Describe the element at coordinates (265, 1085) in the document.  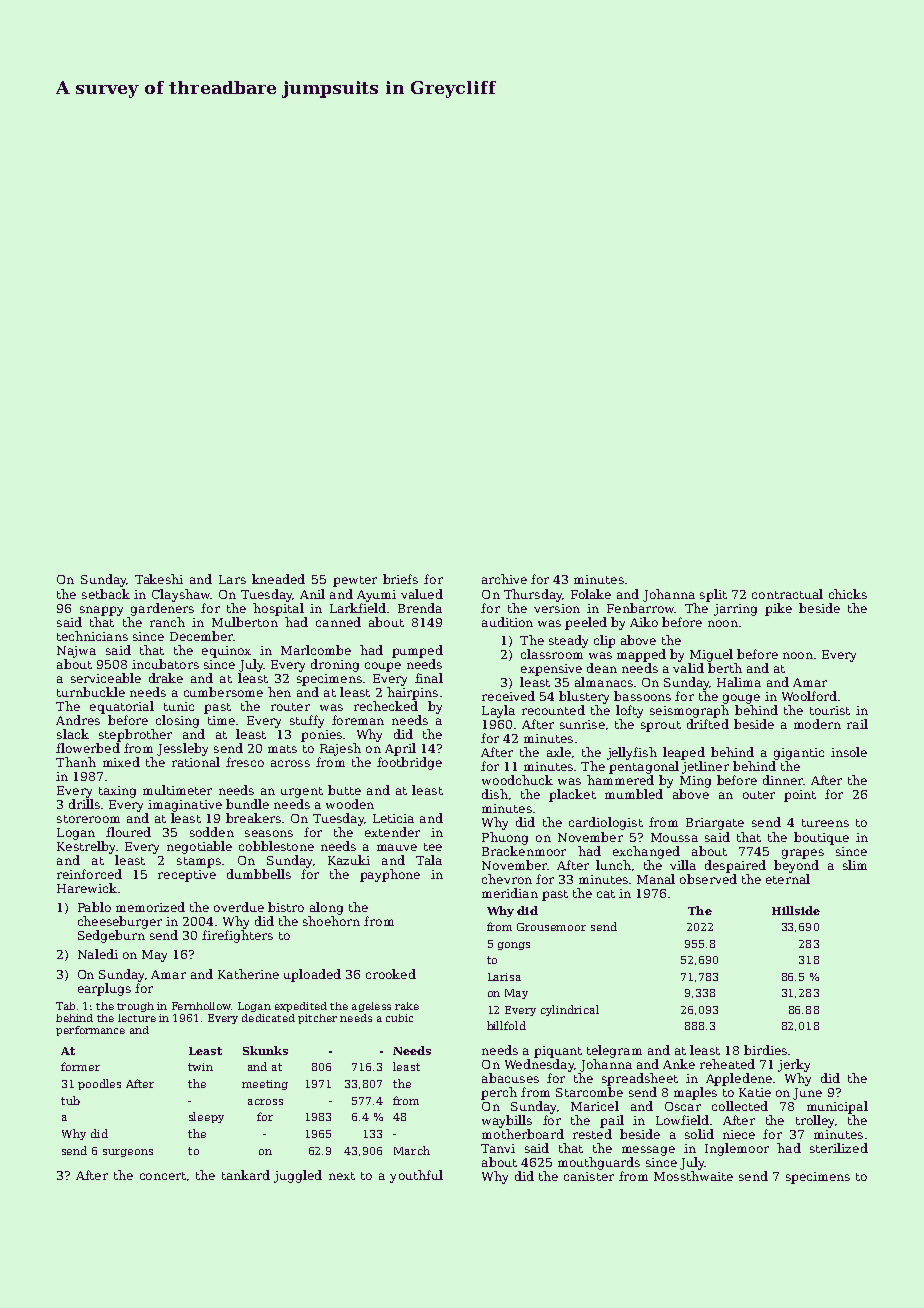
I see `meeting` at that location.
